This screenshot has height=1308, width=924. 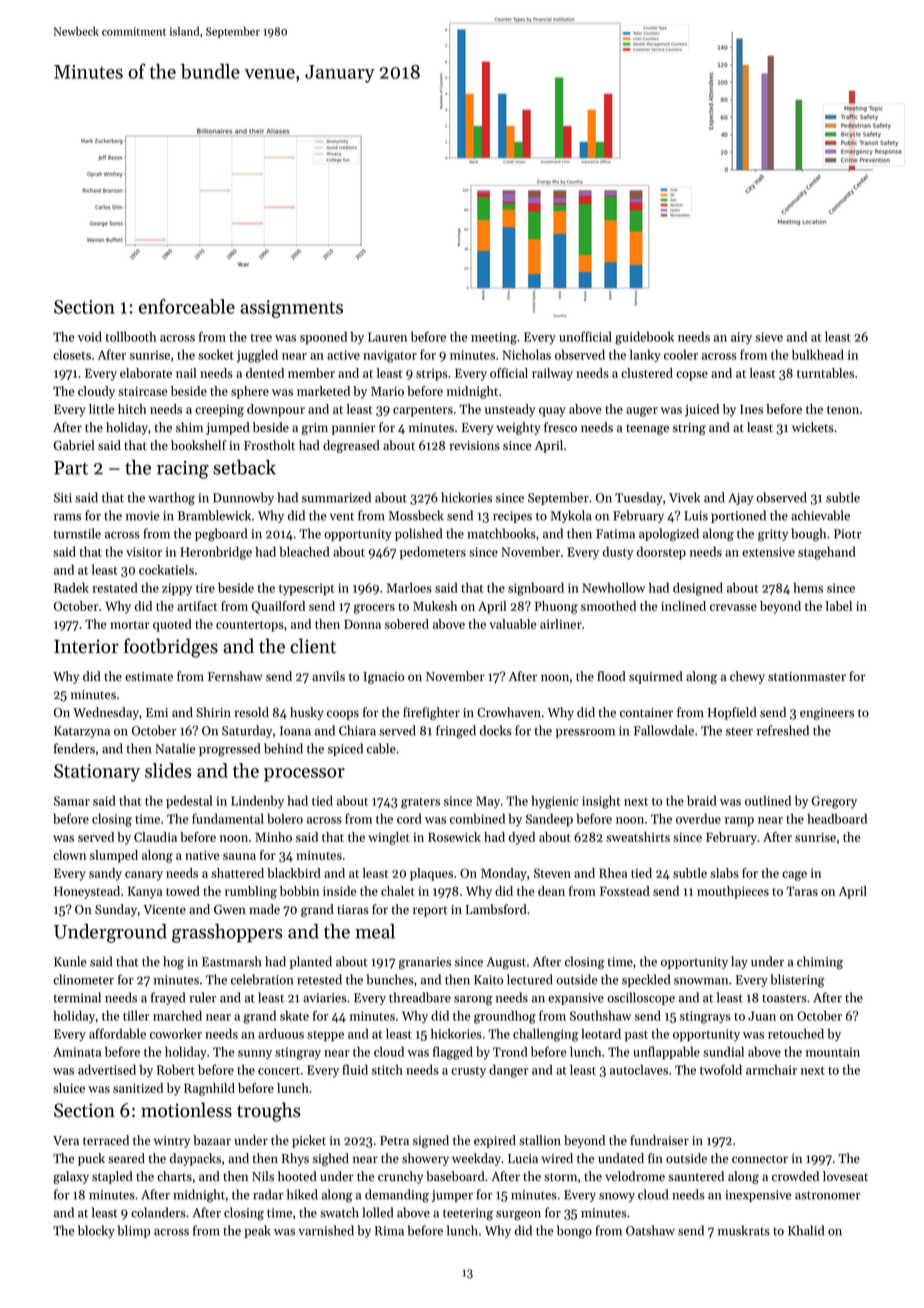 I want to click on closets, so click(x=72, y=354).
